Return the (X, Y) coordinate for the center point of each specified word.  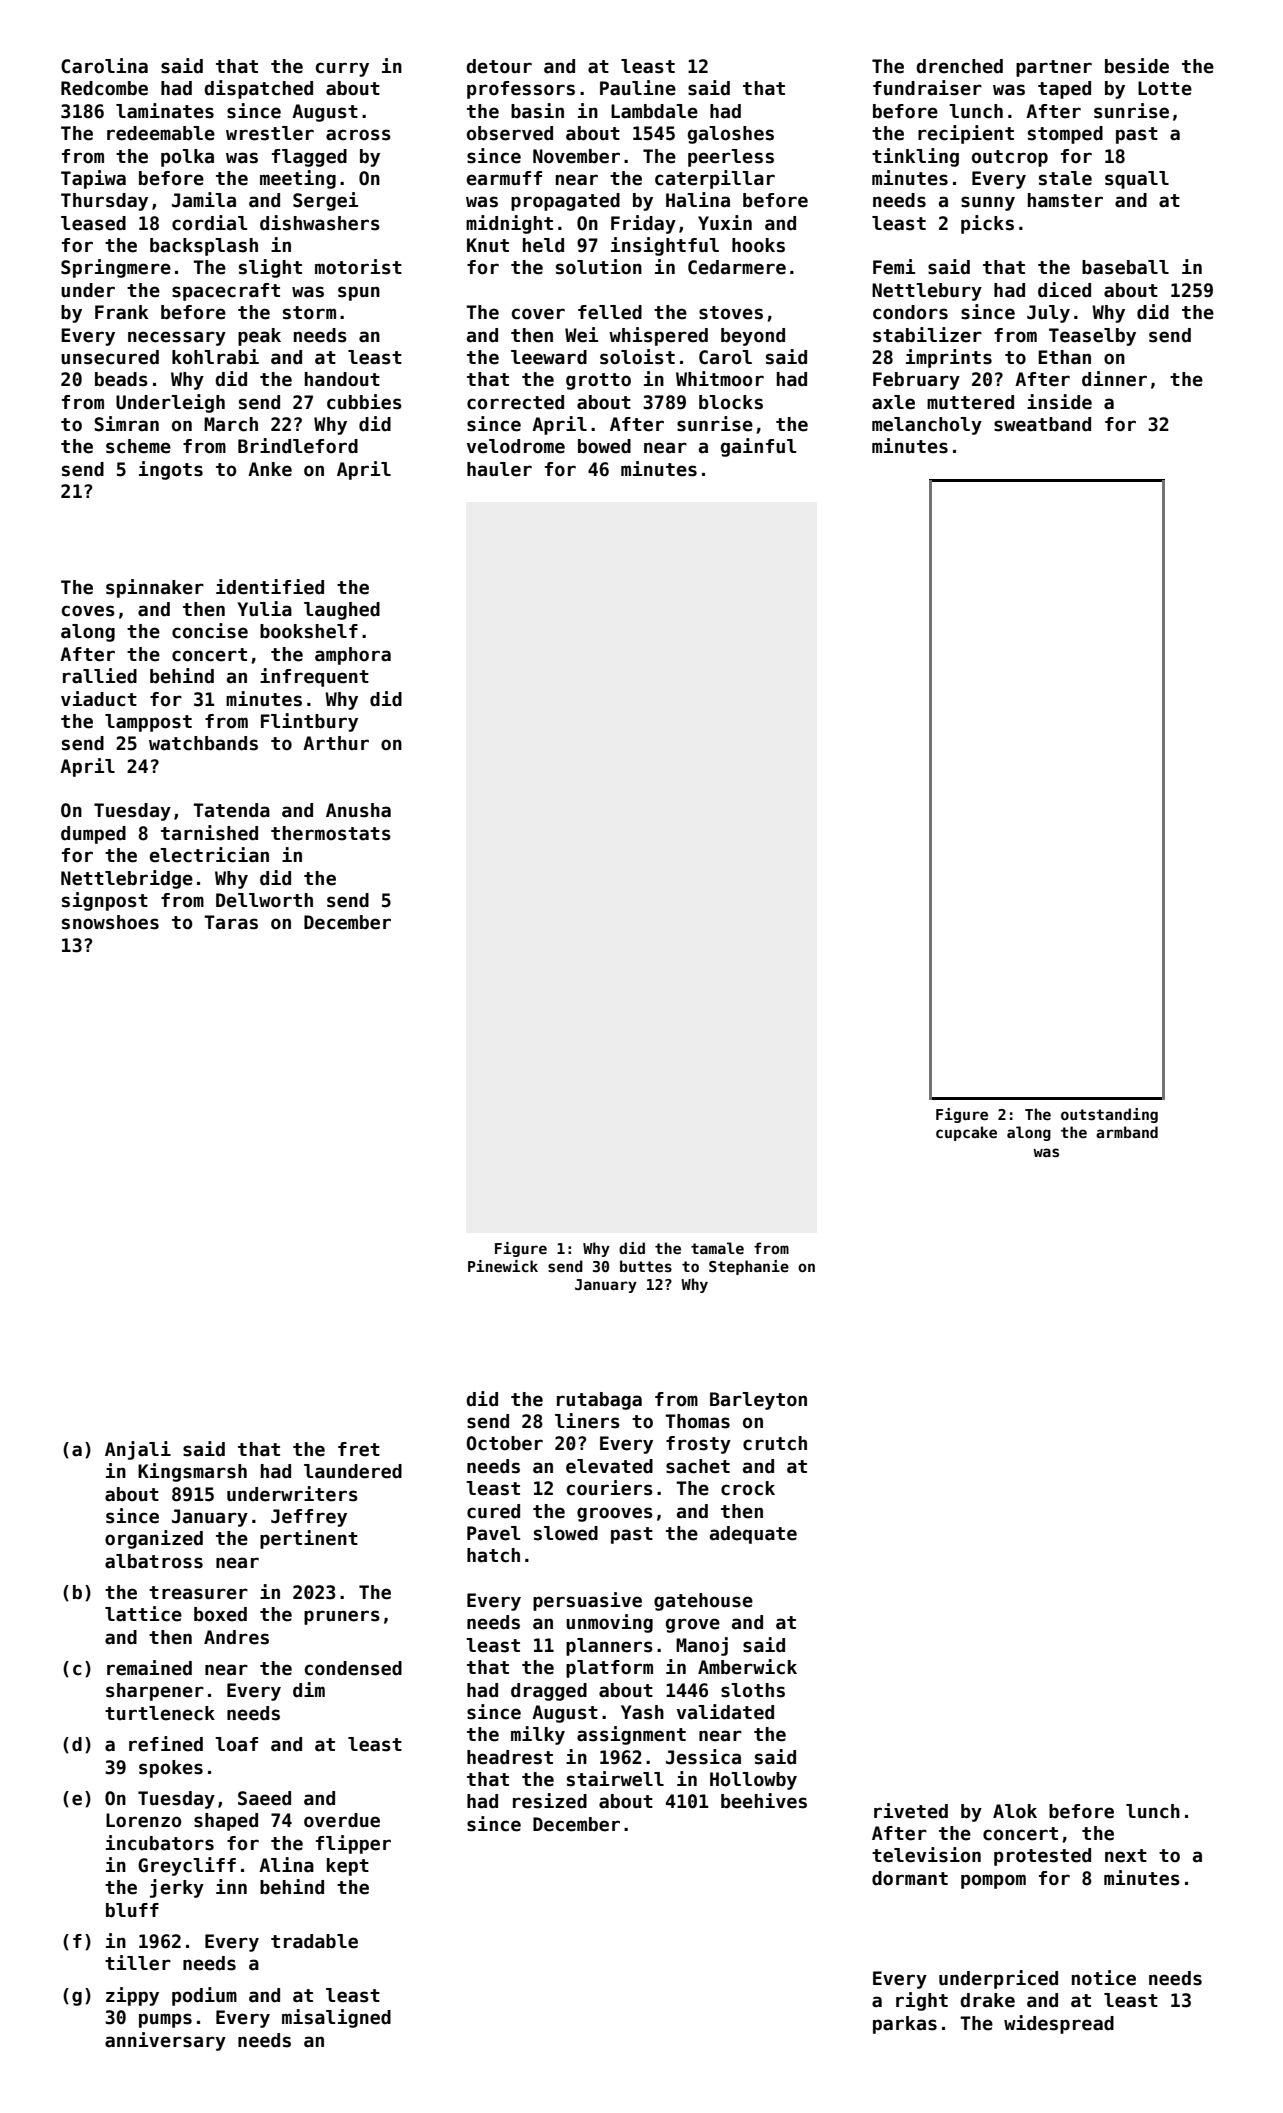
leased (93, 223)
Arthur (336, 743)
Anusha (358, 810)
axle (893, 402)
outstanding (1109, 1115)
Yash (642, 1712)
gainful (758, 447)
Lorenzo (143, 1820)
